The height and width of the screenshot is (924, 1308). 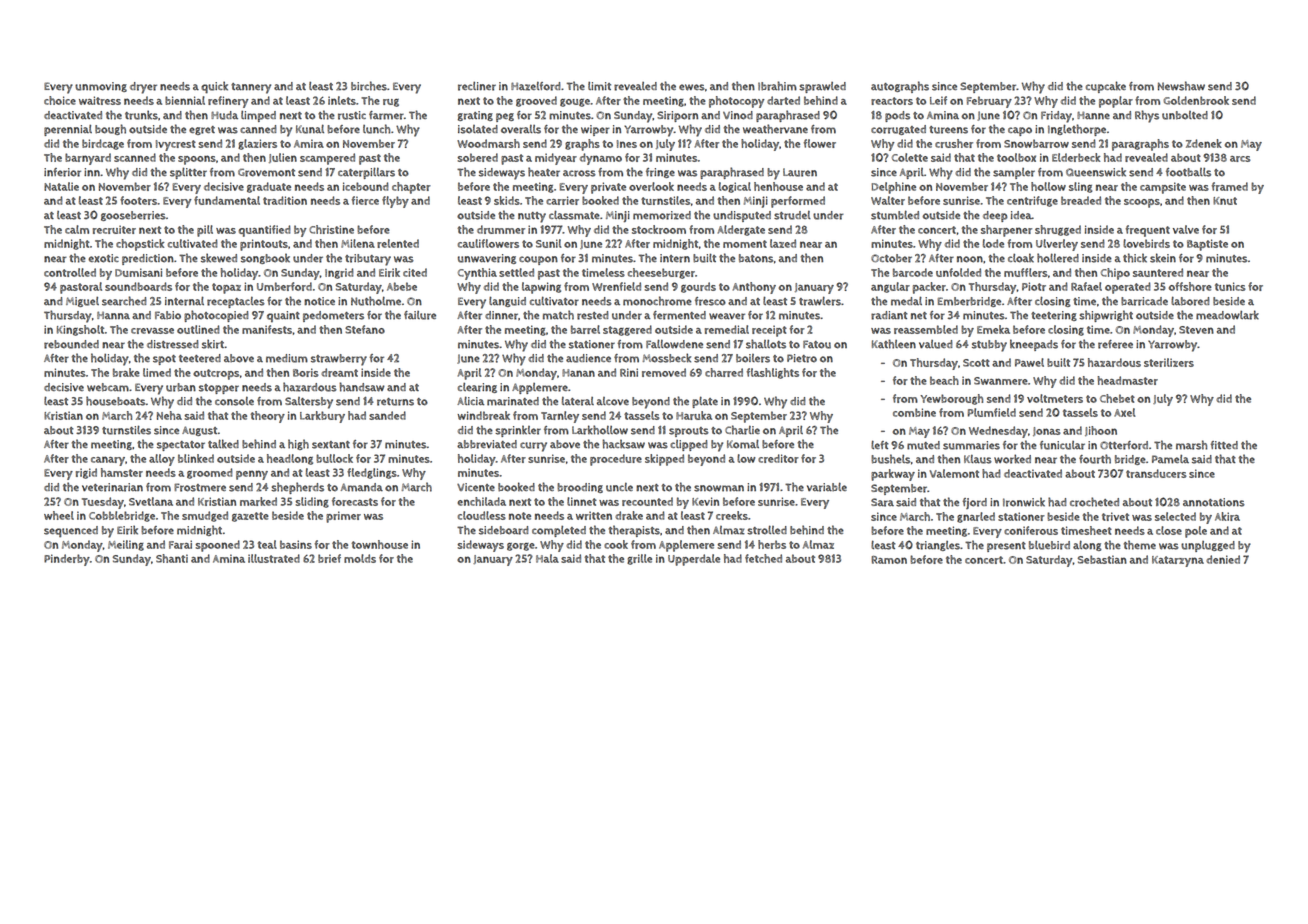 What do you see at coordinates (541, 288) in the screenshot?
I see `lapwing` at bounding box center [541, 288].
